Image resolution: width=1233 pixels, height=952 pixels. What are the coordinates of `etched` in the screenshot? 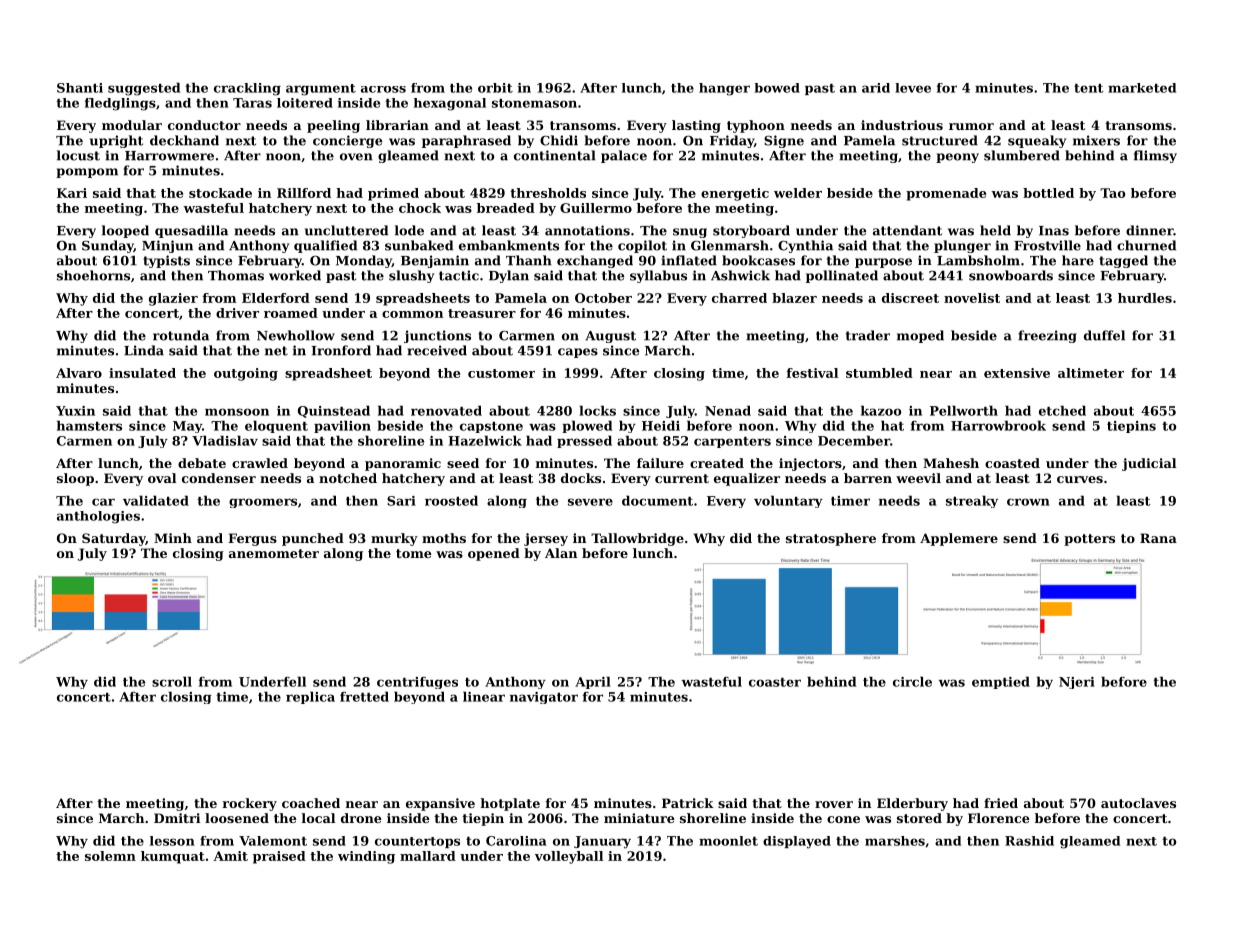 It's located at (1062, 410).
